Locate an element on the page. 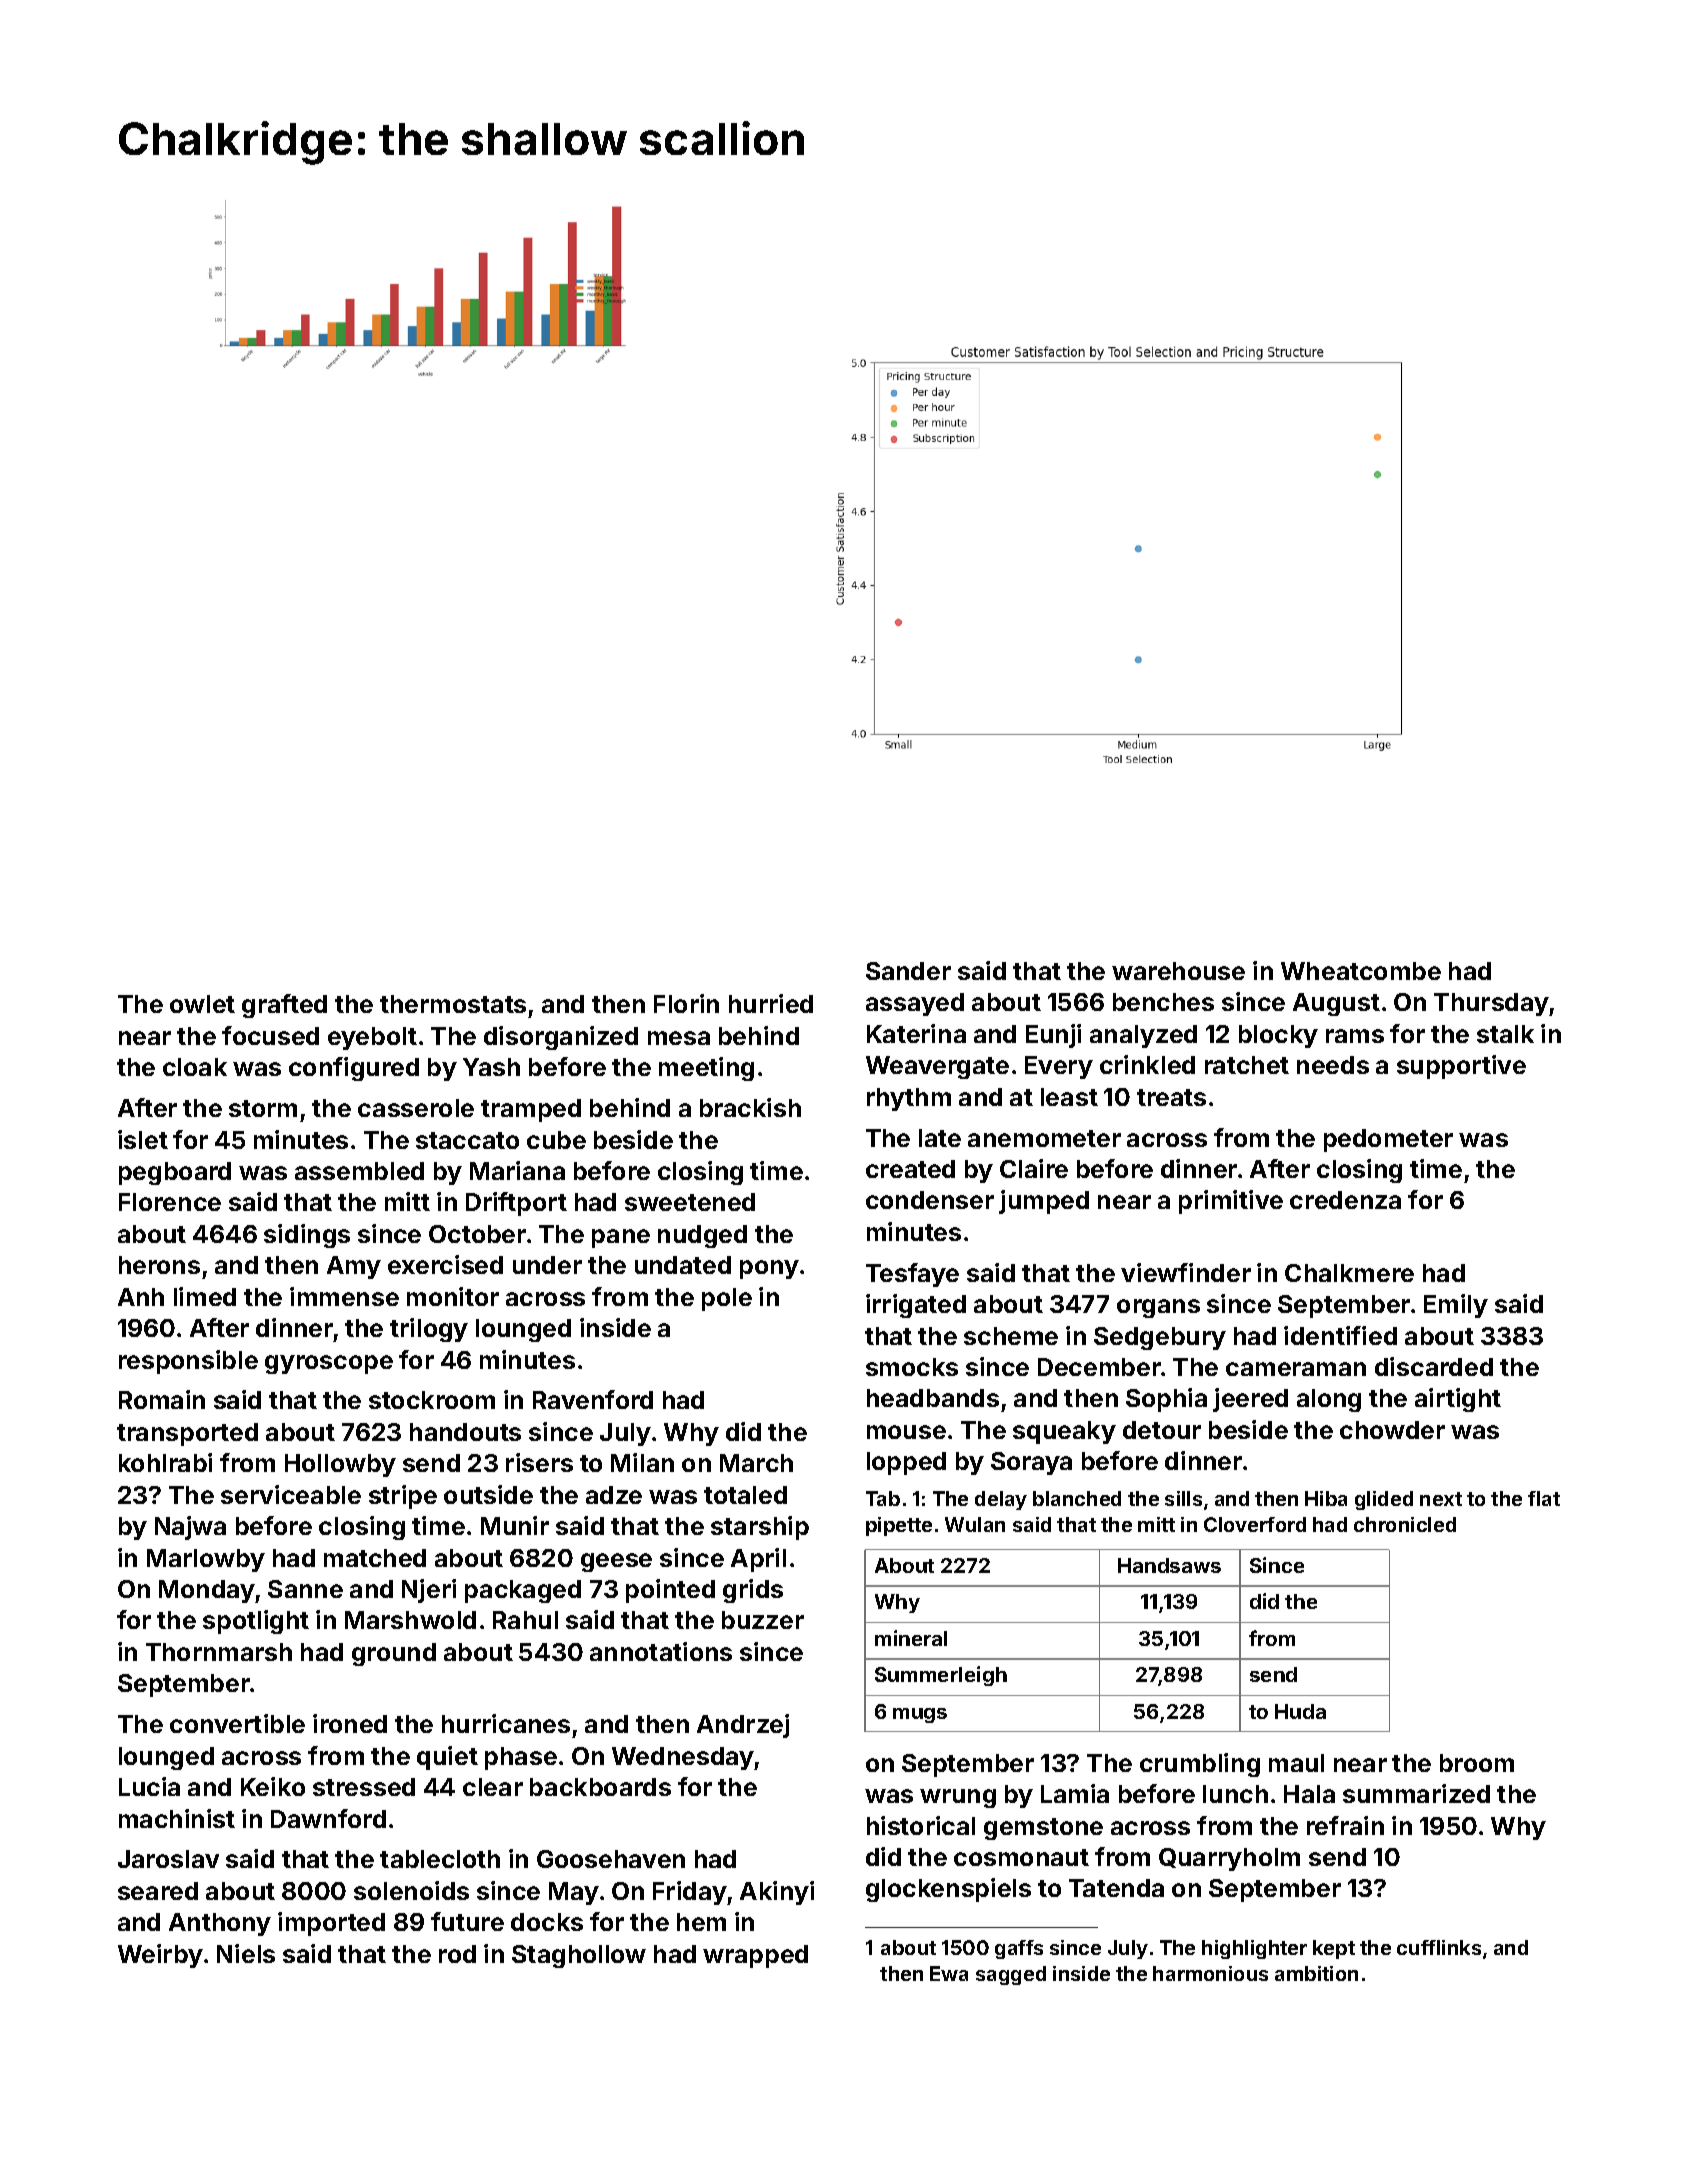 This page has width=1683, height=2178. broom is located at coordinates (1477, 1763).
